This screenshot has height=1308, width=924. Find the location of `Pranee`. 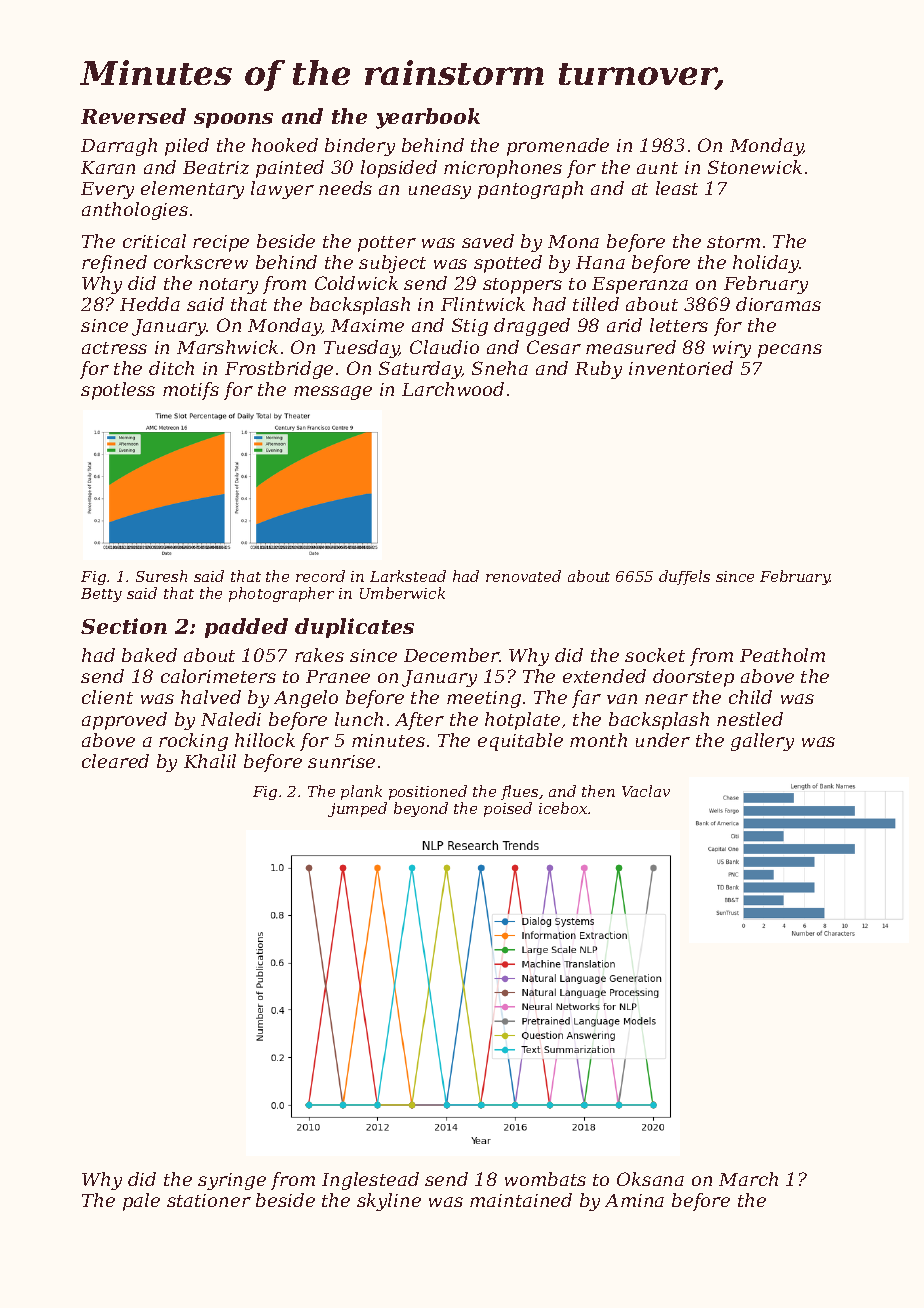

Pranee is located at coordinates (338, 676).
